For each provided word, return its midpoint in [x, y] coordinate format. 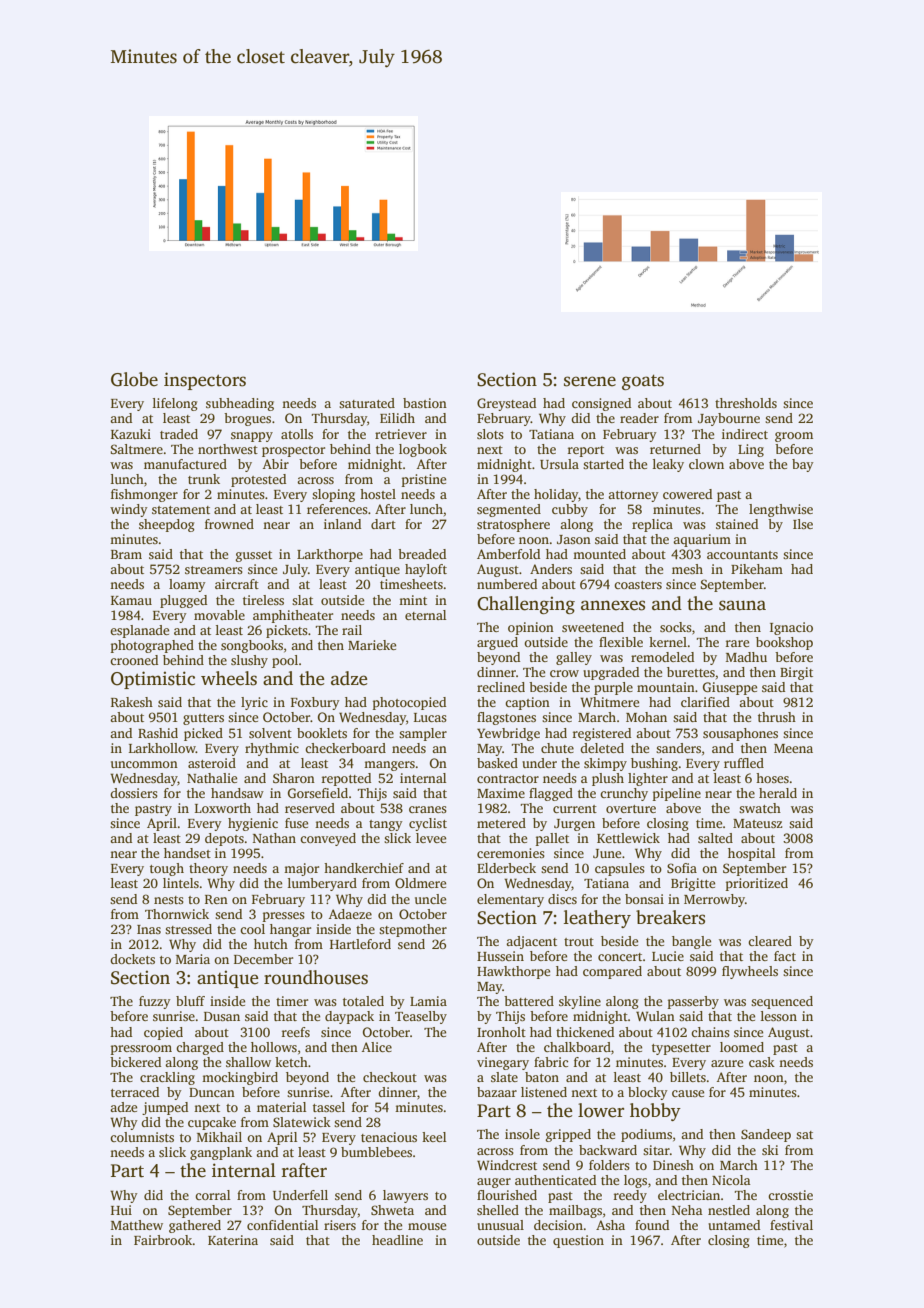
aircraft [237, 584]
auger [494, 1183]
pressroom [141, 1050]
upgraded [611, 673]
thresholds [746, 403]
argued [497, 643]
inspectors [205, 381]
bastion [425, 403]
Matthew [137, 1225]
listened [544, 1092]
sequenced [782, 1002]
